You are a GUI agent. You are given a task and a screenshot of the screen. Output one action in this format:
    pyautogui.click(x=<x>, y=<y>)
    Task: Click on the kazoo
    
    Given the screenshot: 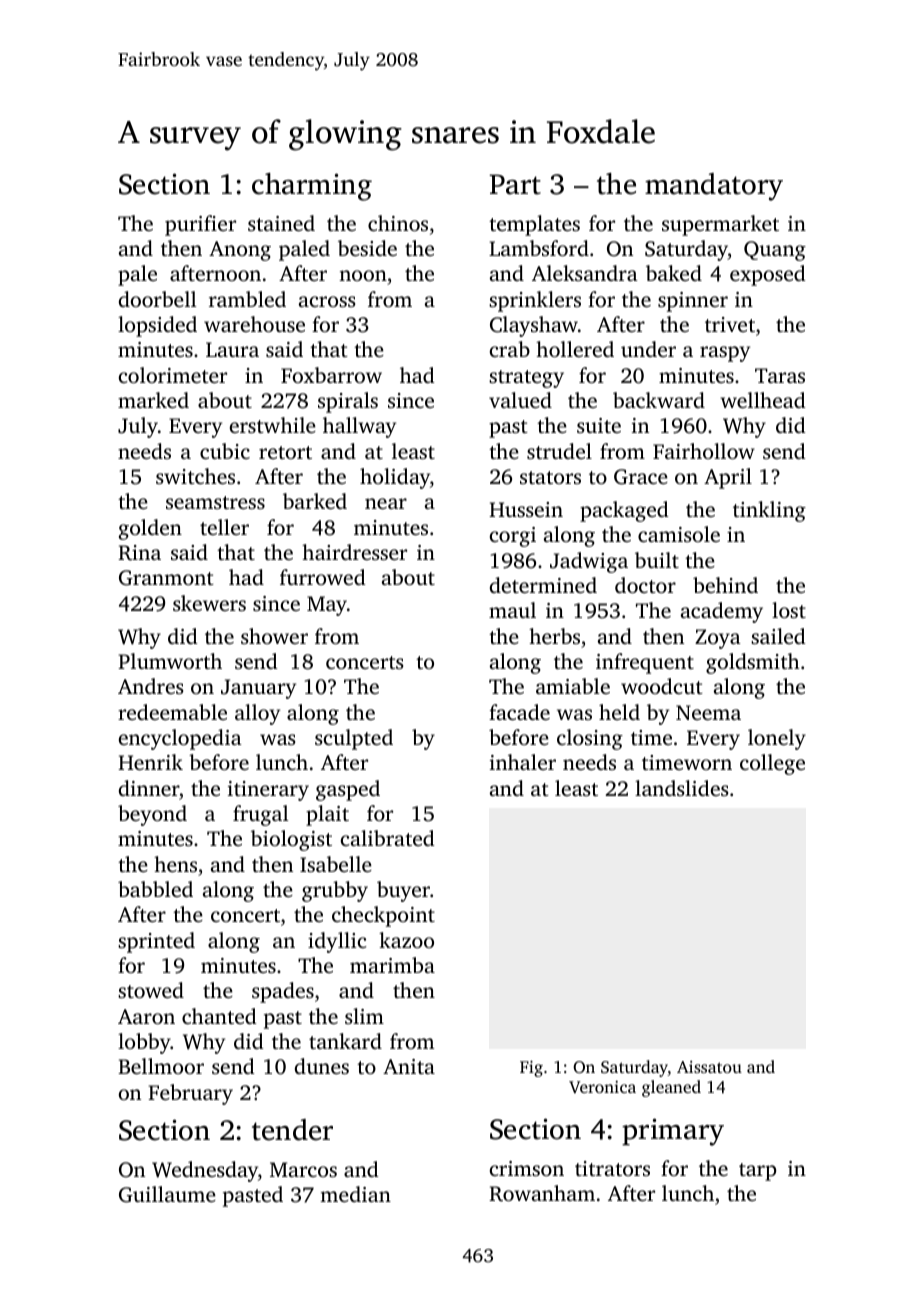 What is the action you would take?
    pyautogui.click(x=406, y=940)
